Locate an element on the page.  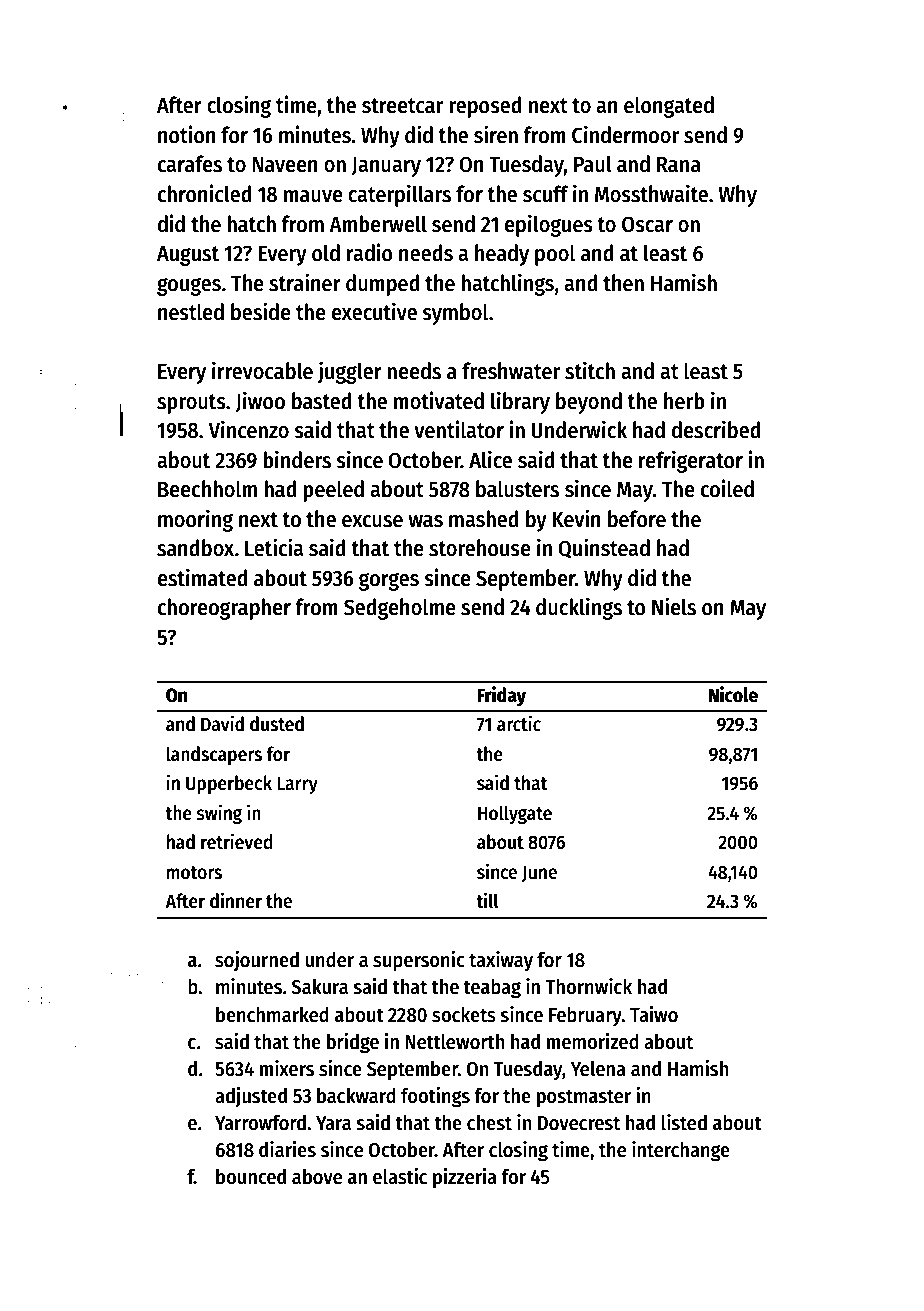
storehouse is located at coordinates (480, 548).
